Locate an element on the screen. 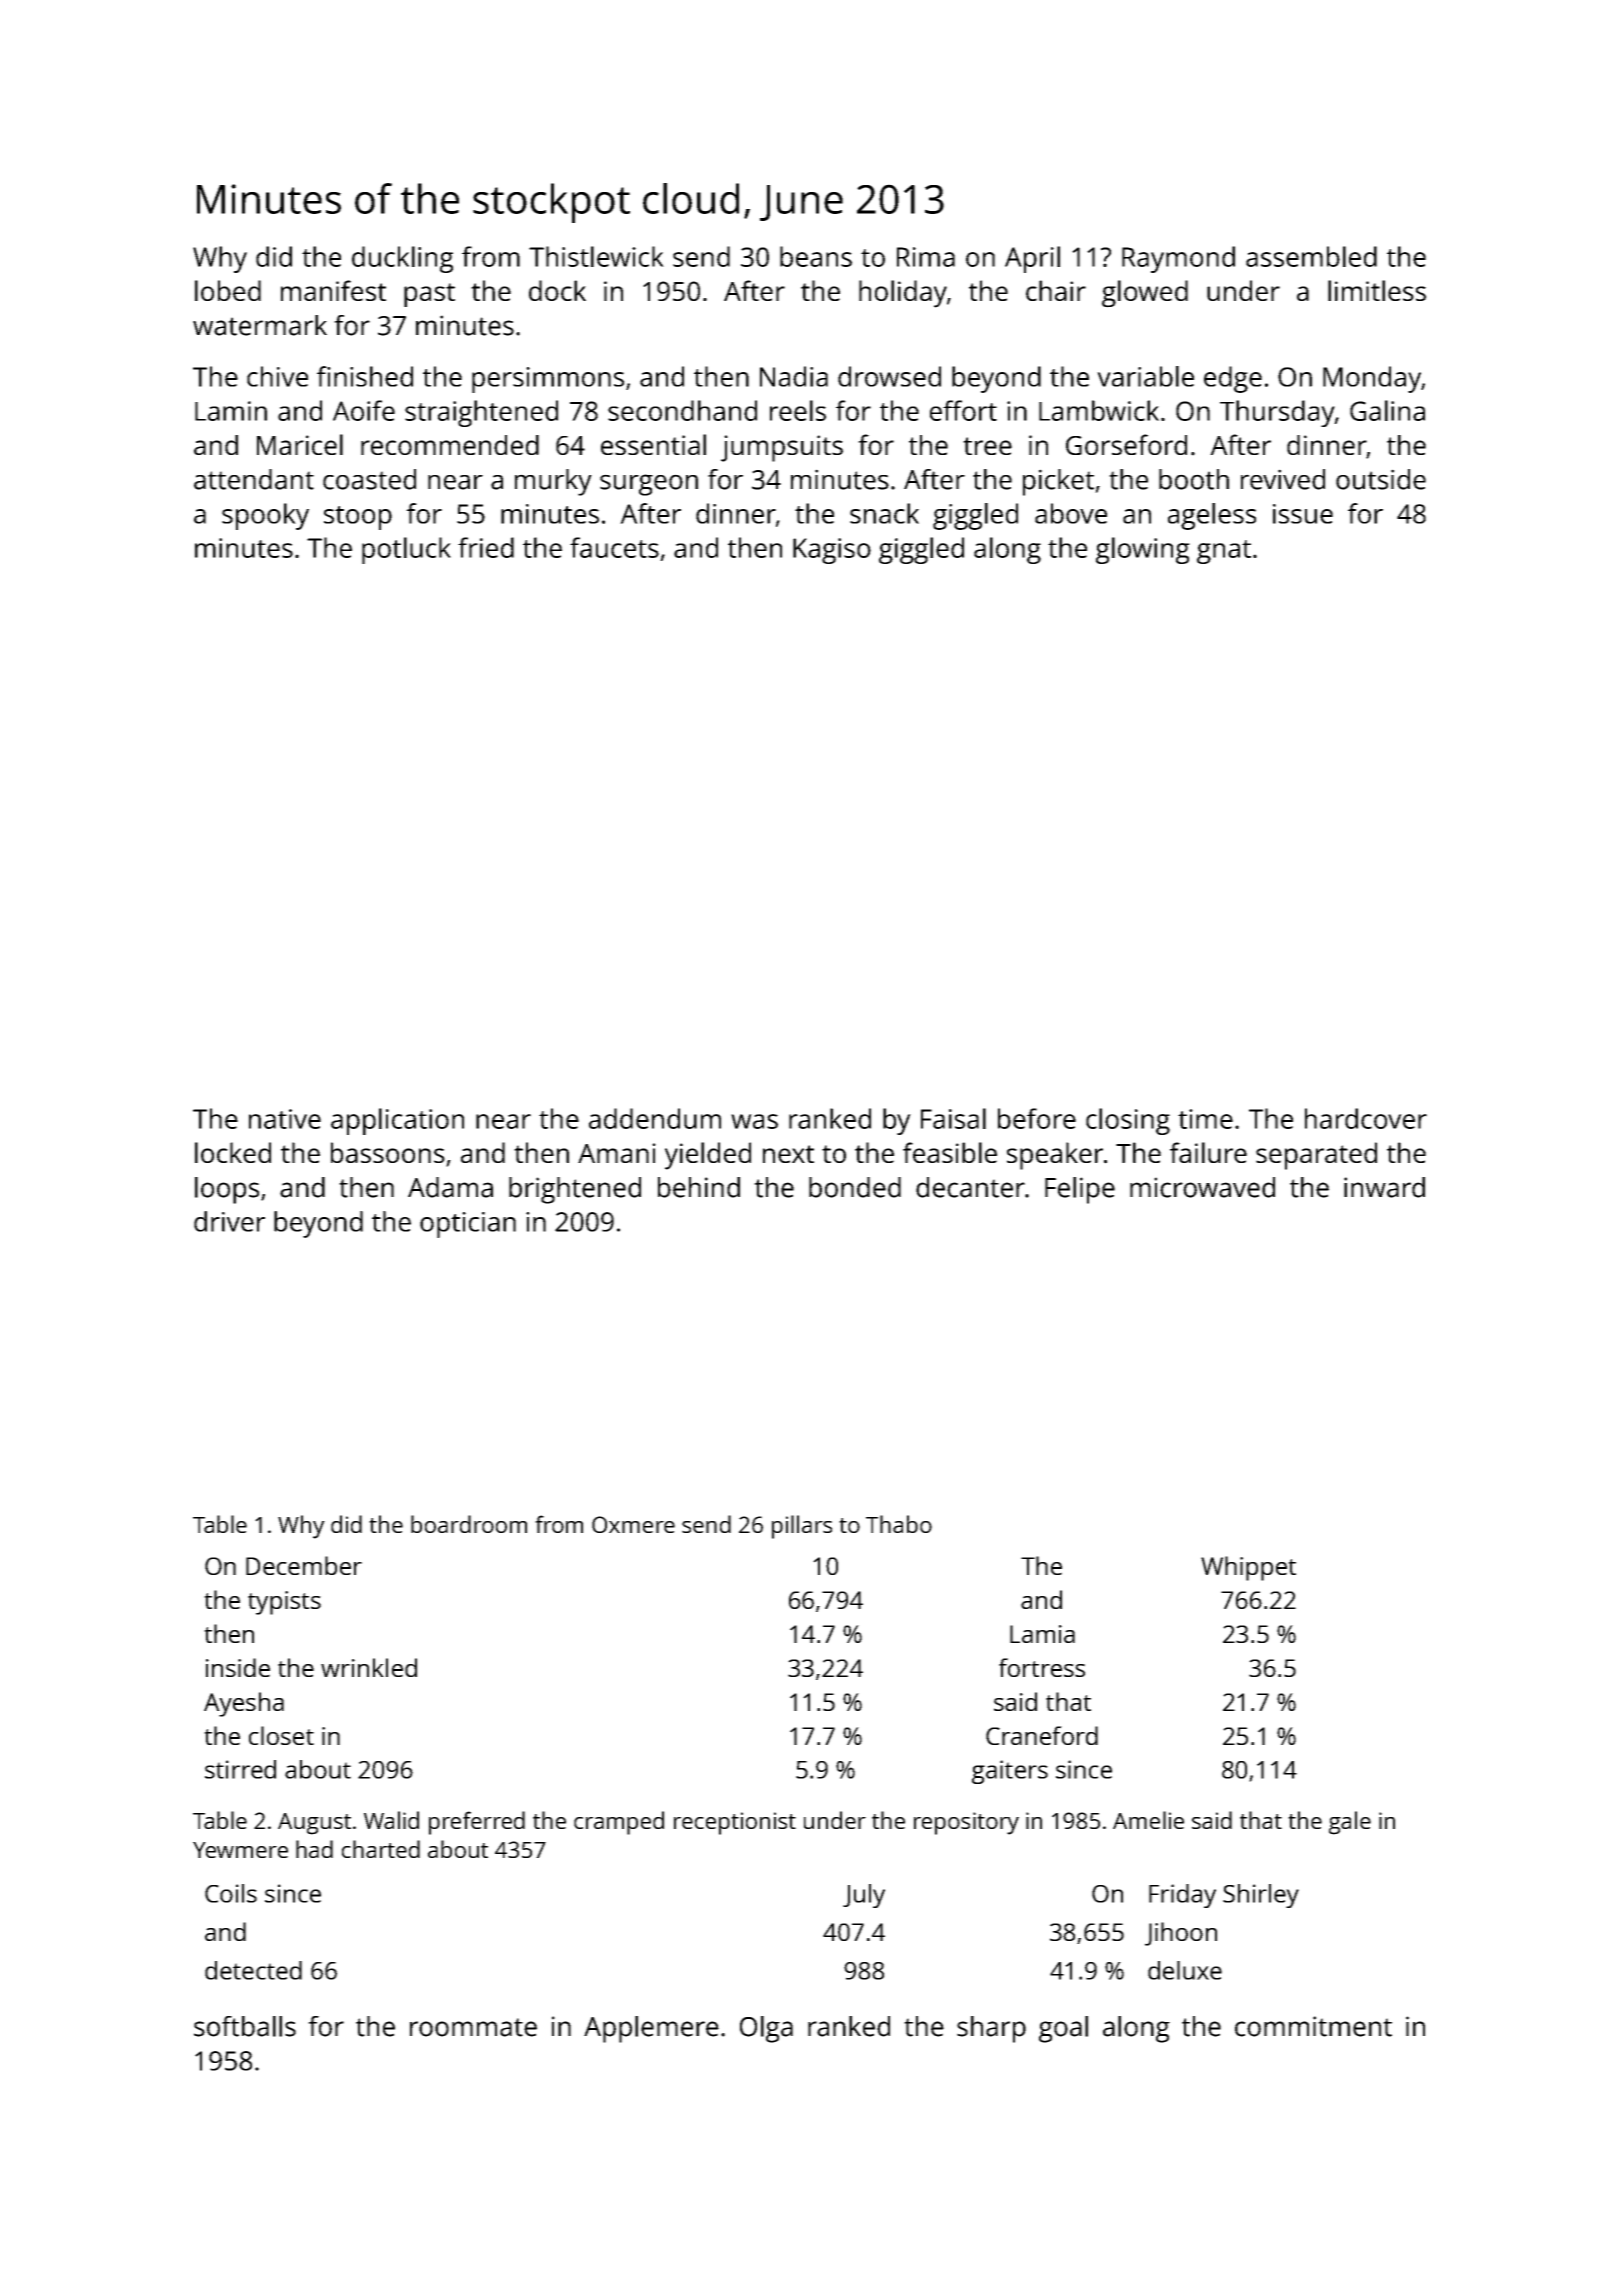  recommended is located at coordinates (450, 445).
